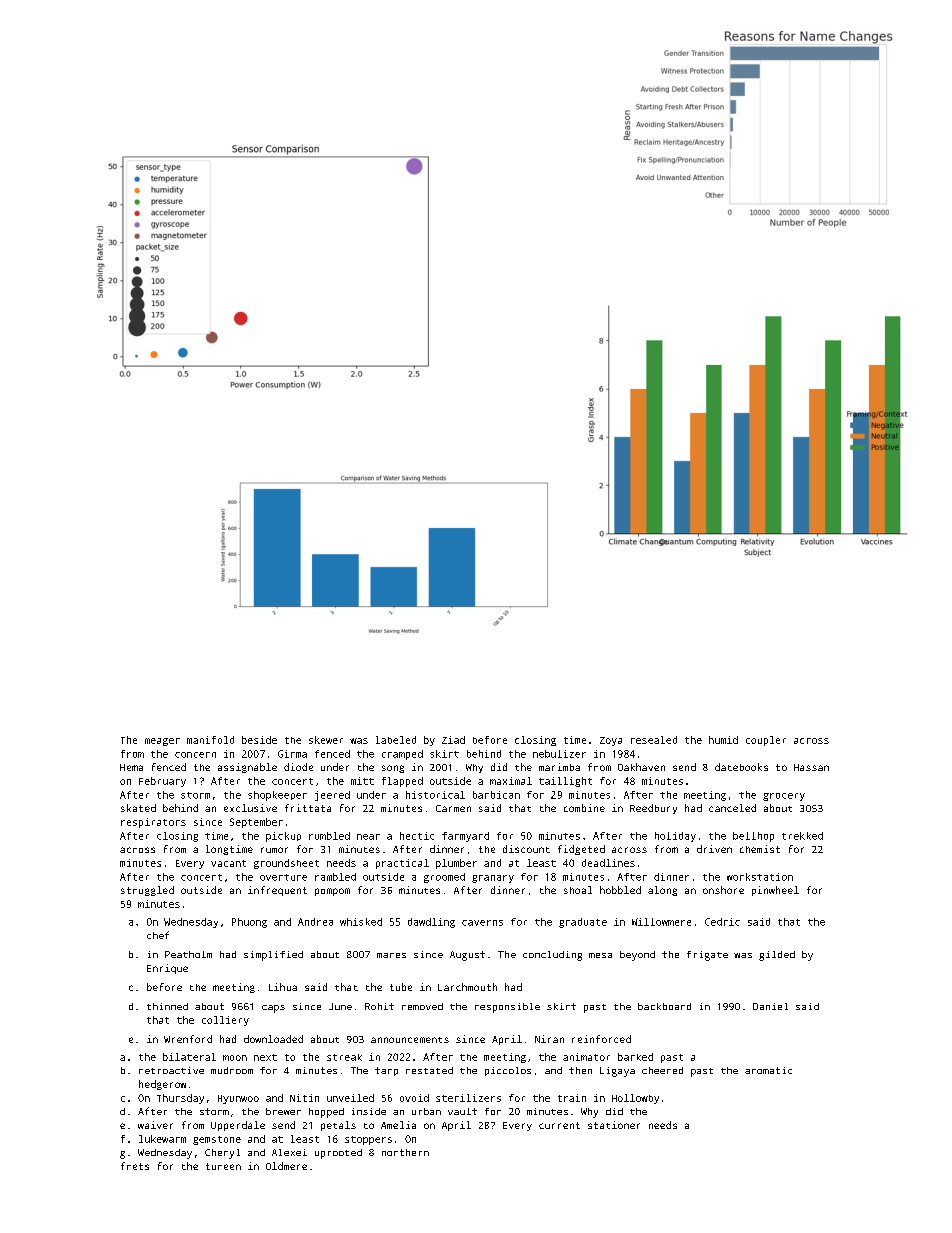 This document has width=952, height=1233. I want to click on labeled, so click(396, 740).
